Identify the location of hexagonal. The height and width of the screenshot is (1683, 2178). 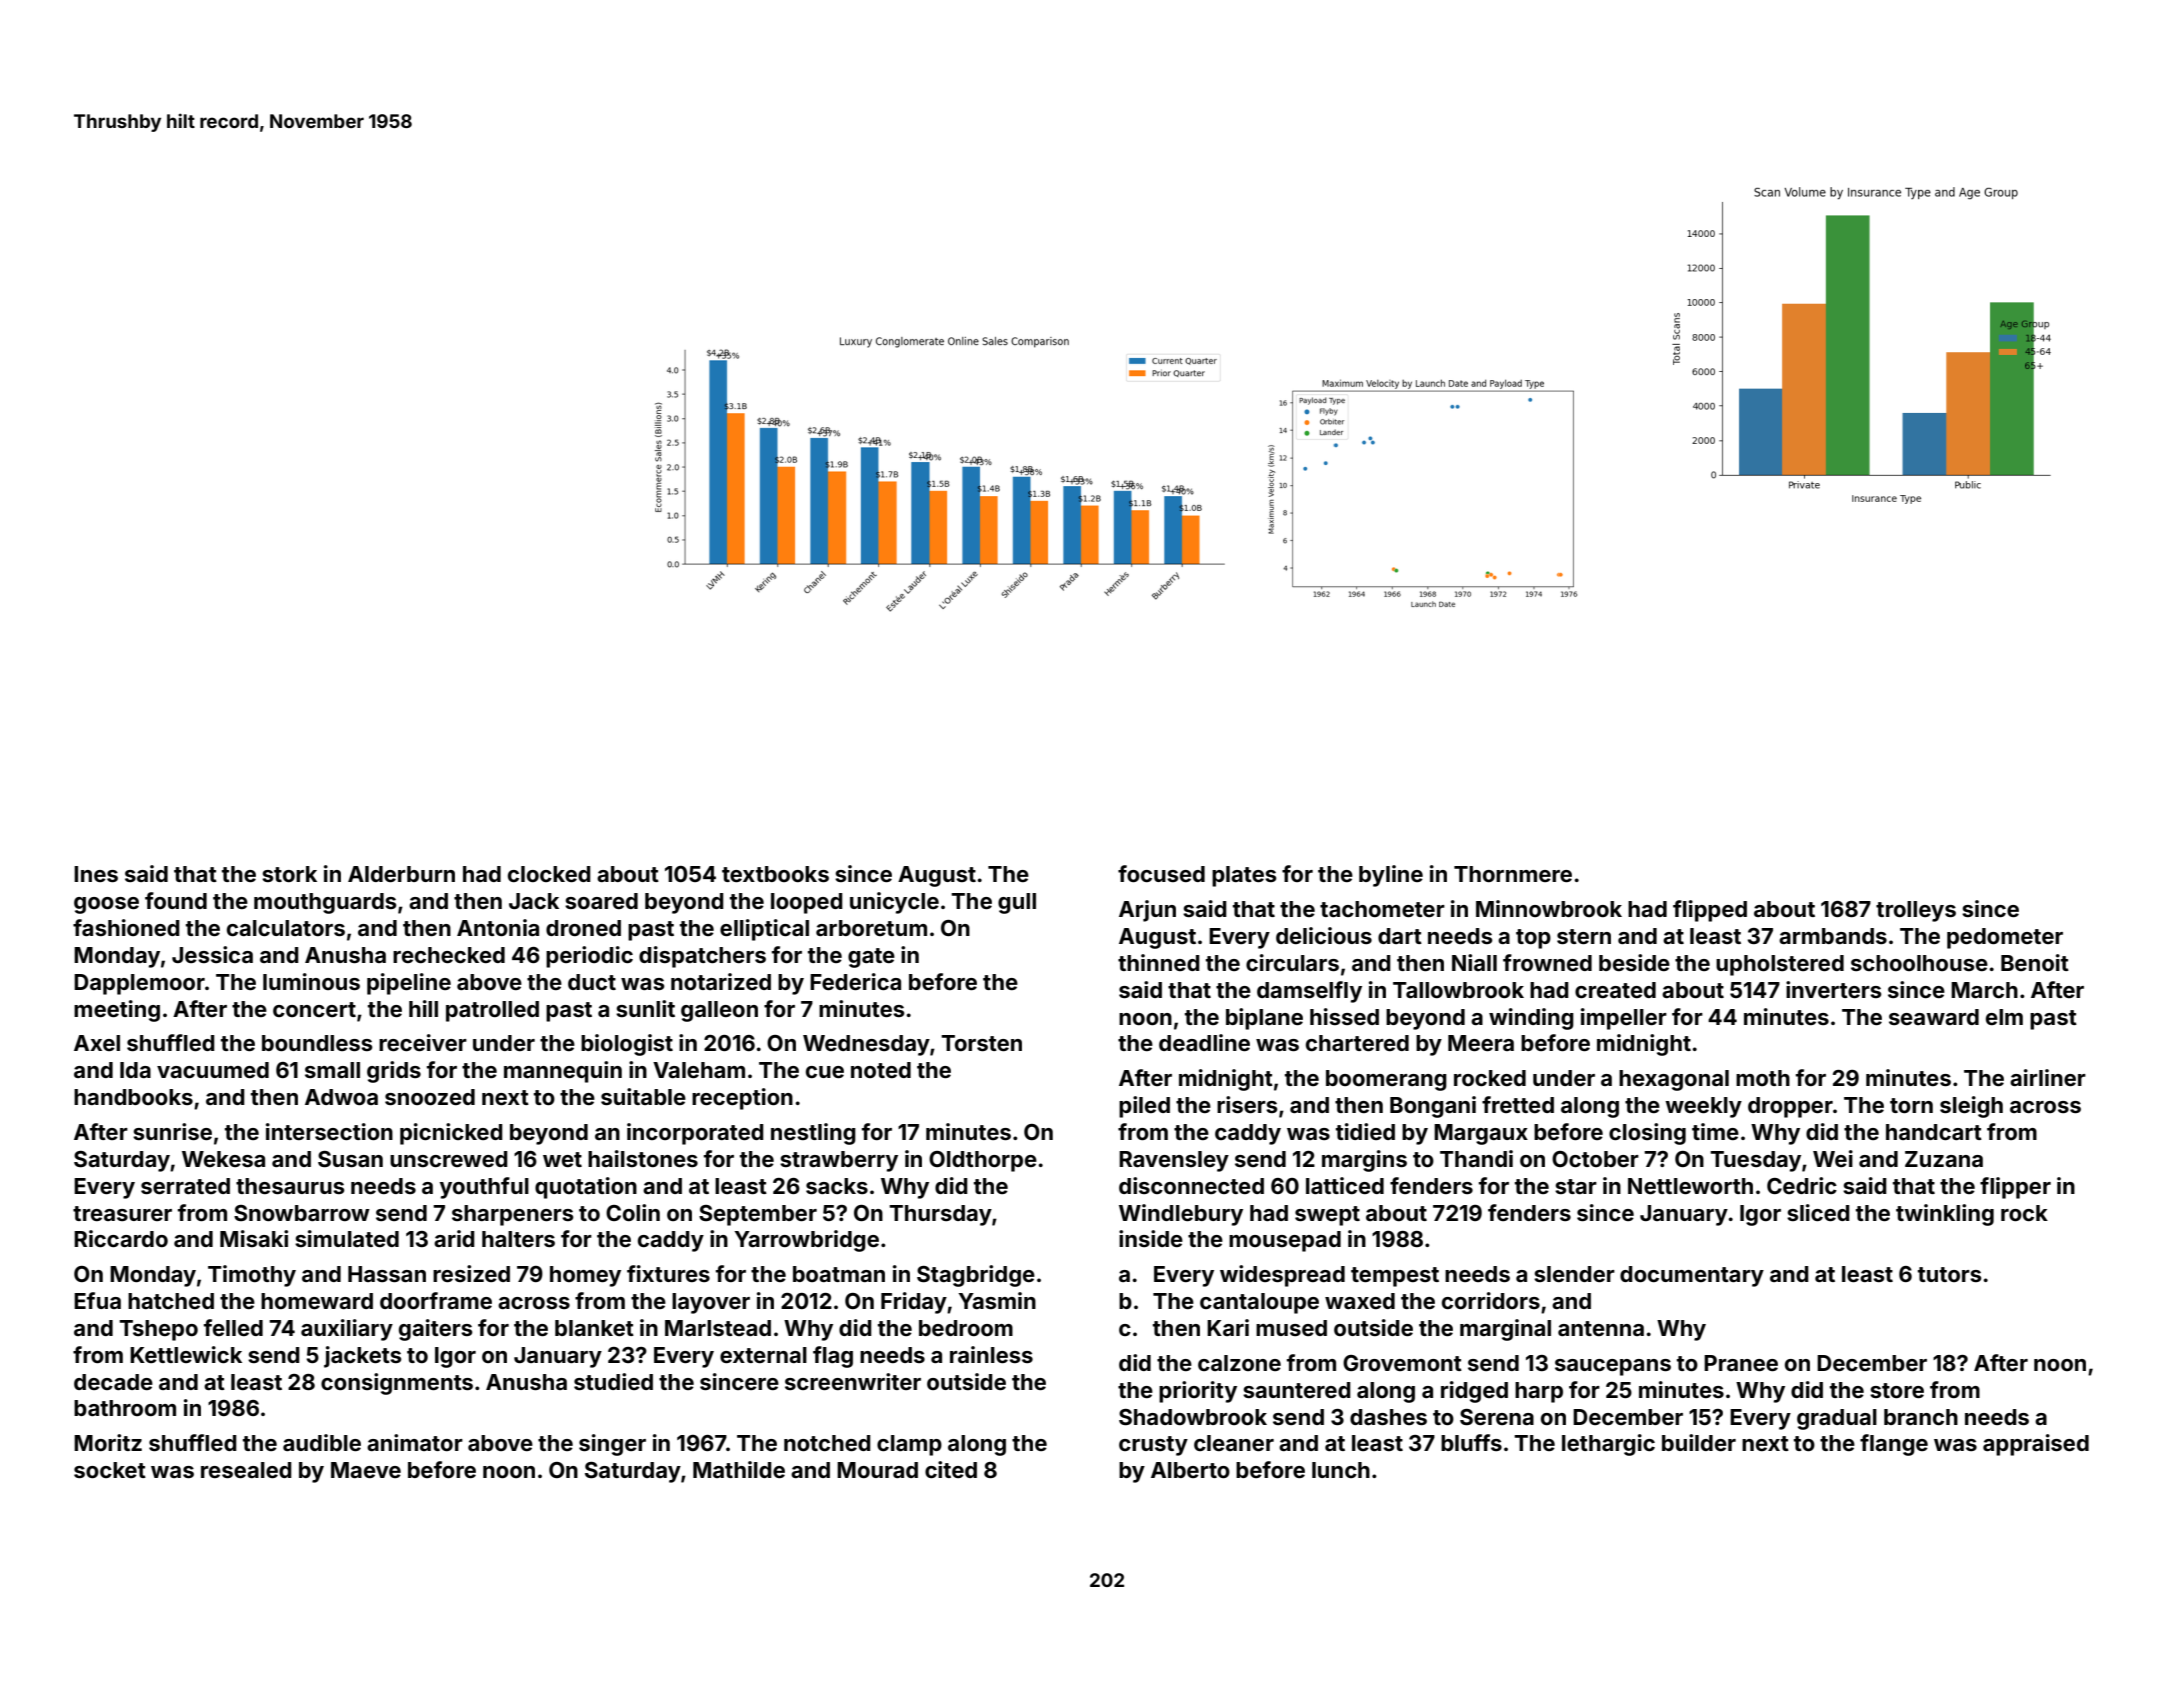
(1674, 1080).
